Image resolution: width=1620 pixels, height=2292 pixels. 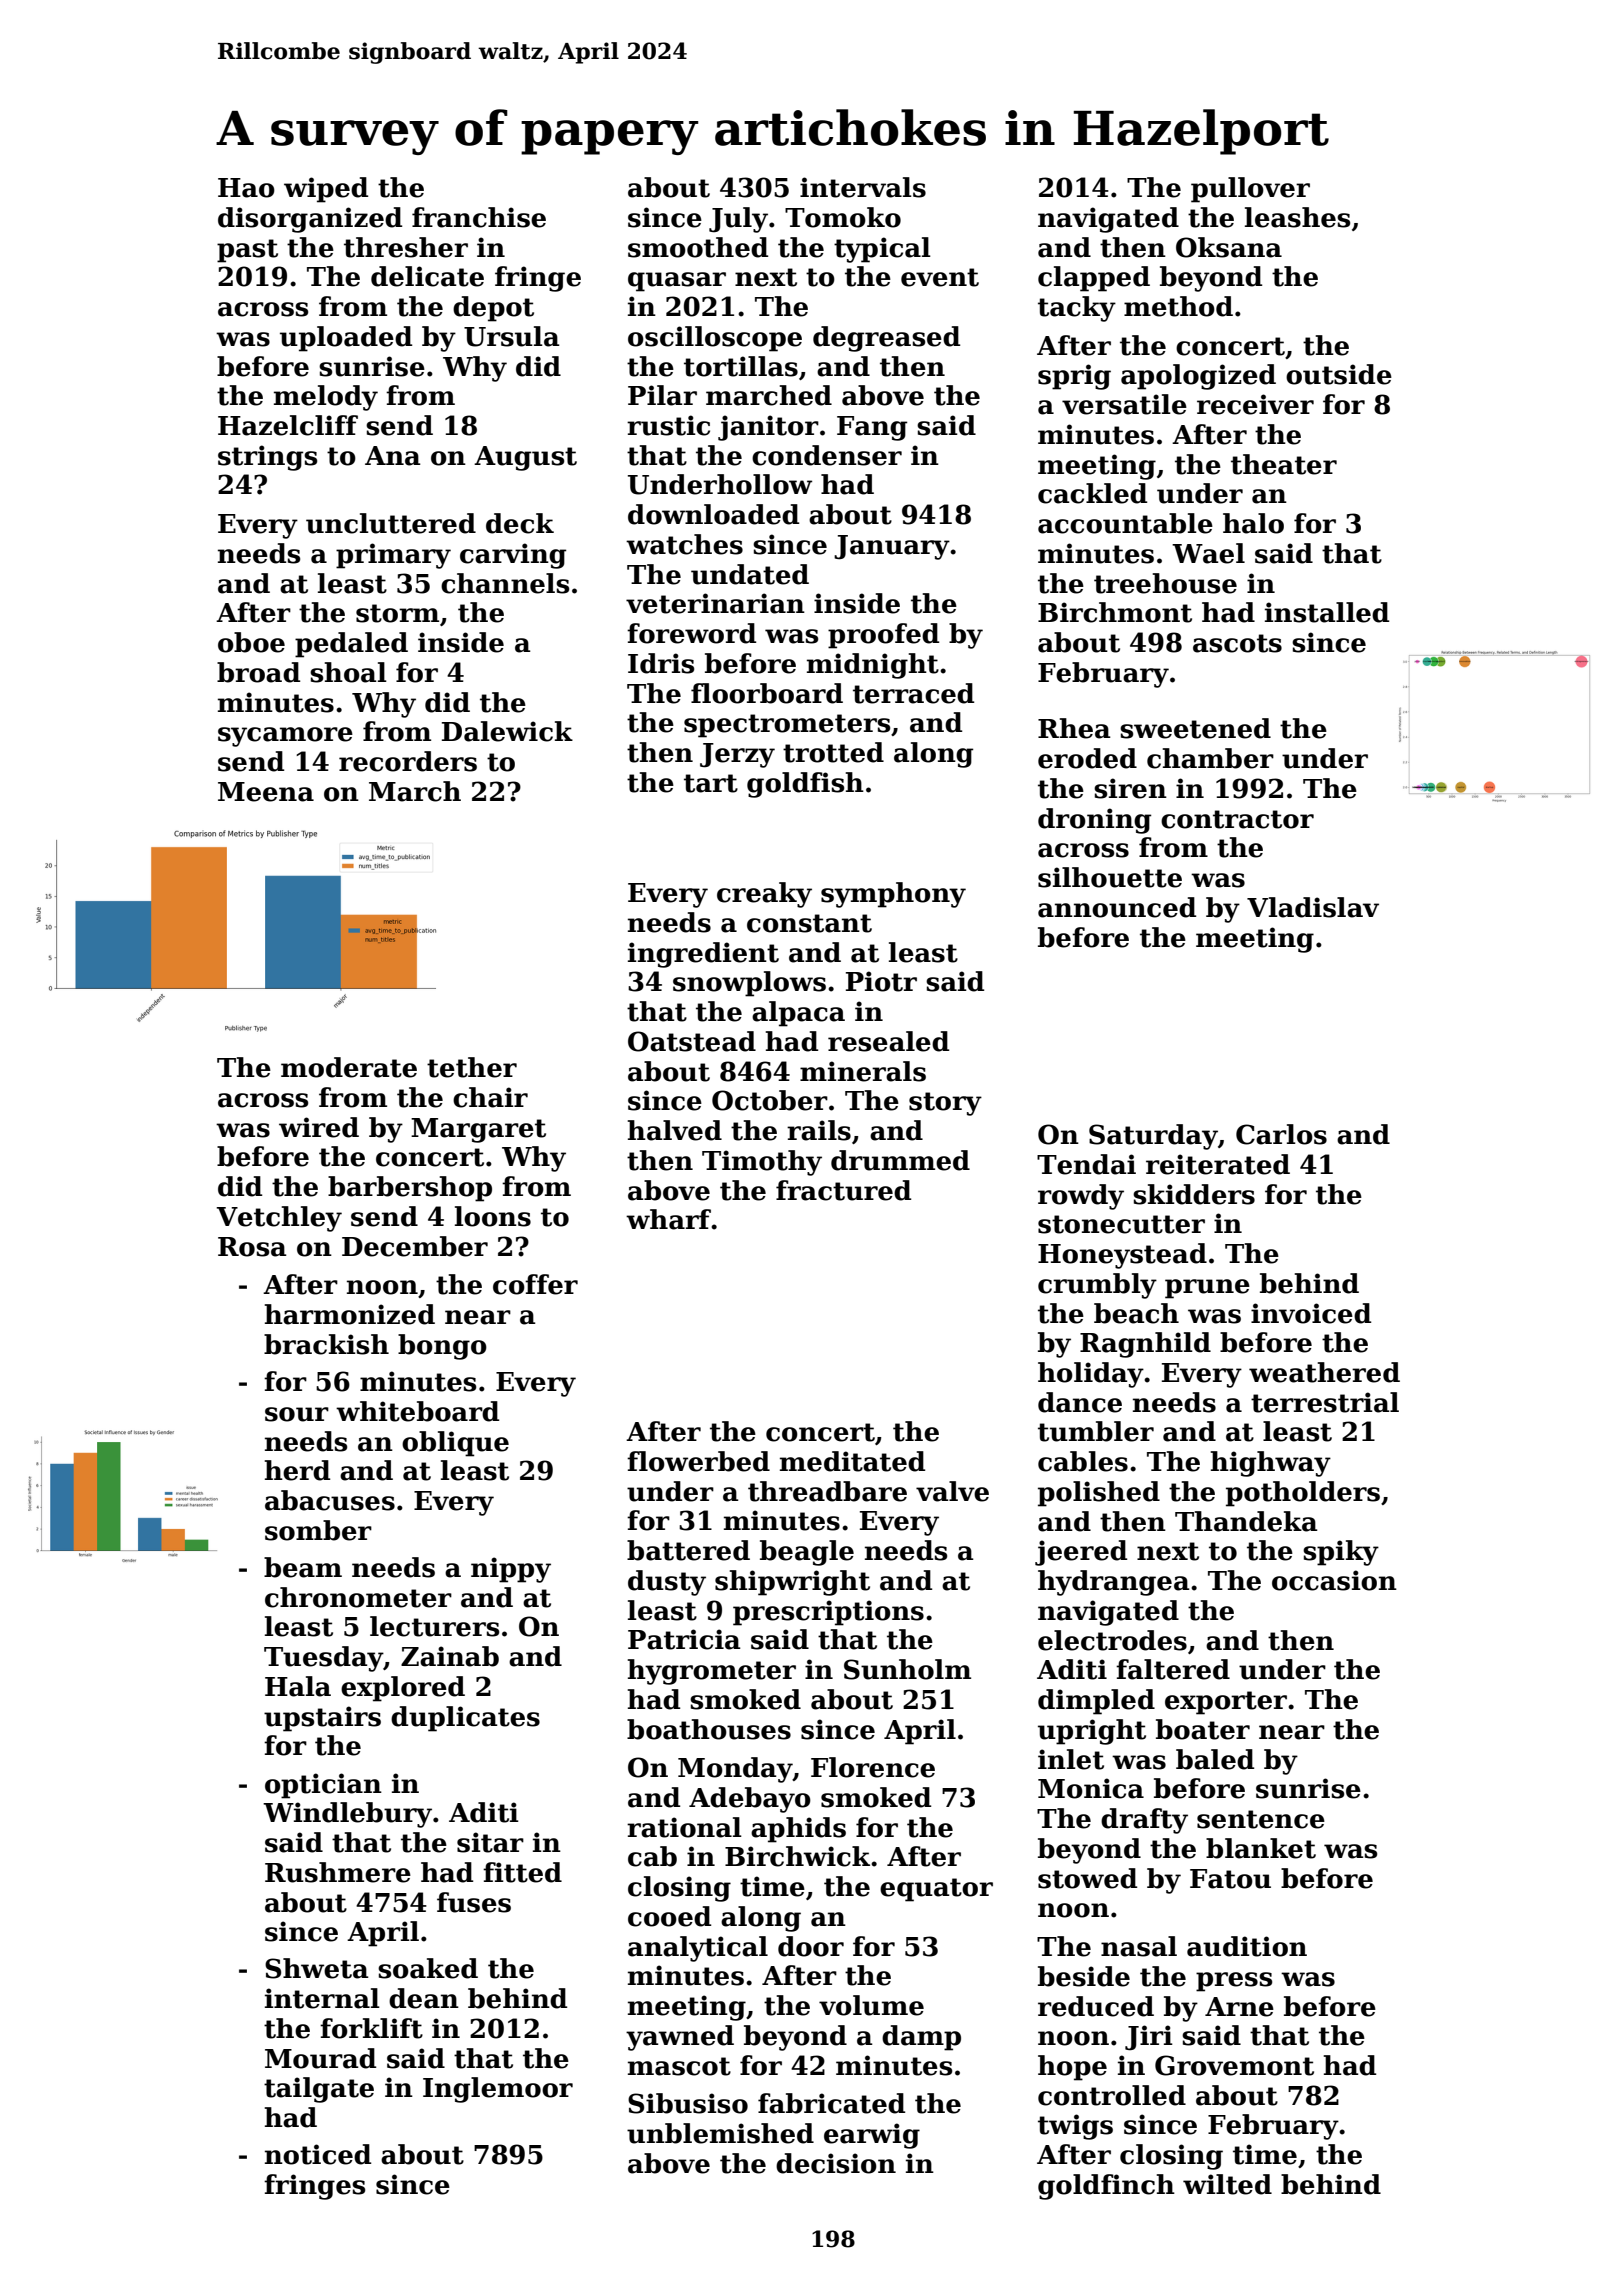 What do you see at coordinates (1092, 493) in the screenshot?
I see `cackled` at bounding box center [1092, 493].
